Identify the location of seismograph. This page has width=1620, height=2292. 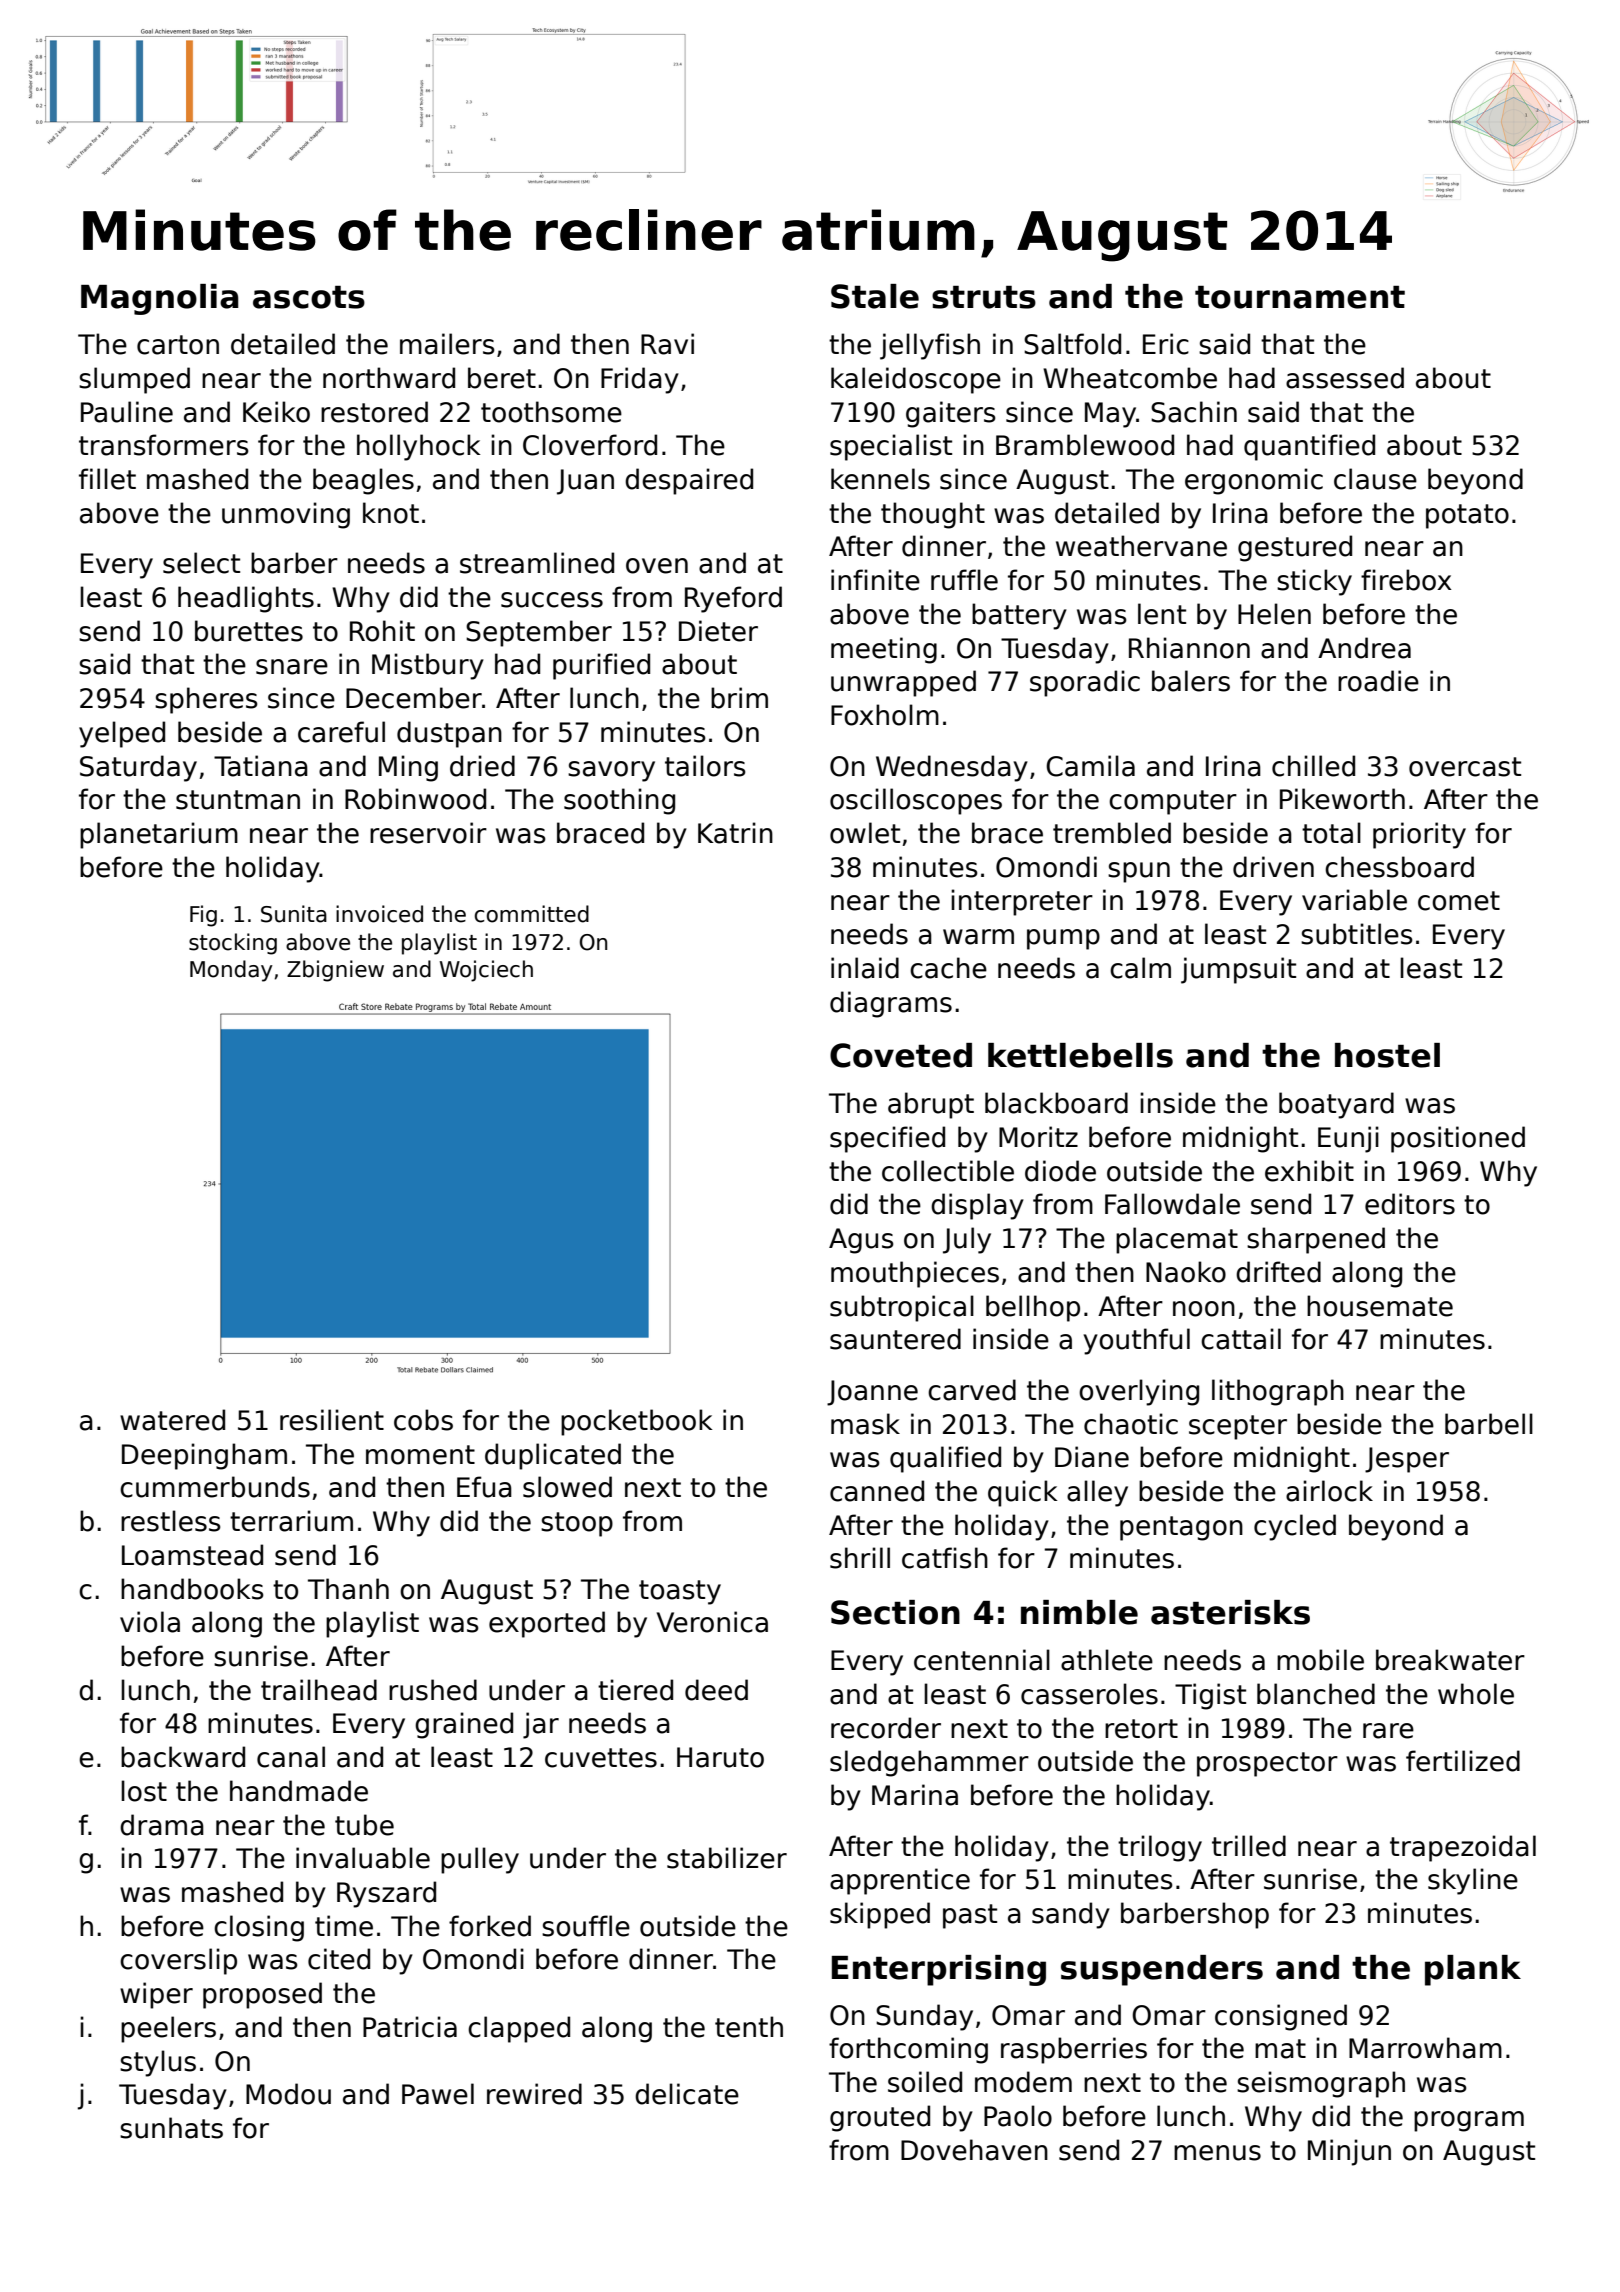
(1321, 2084).
